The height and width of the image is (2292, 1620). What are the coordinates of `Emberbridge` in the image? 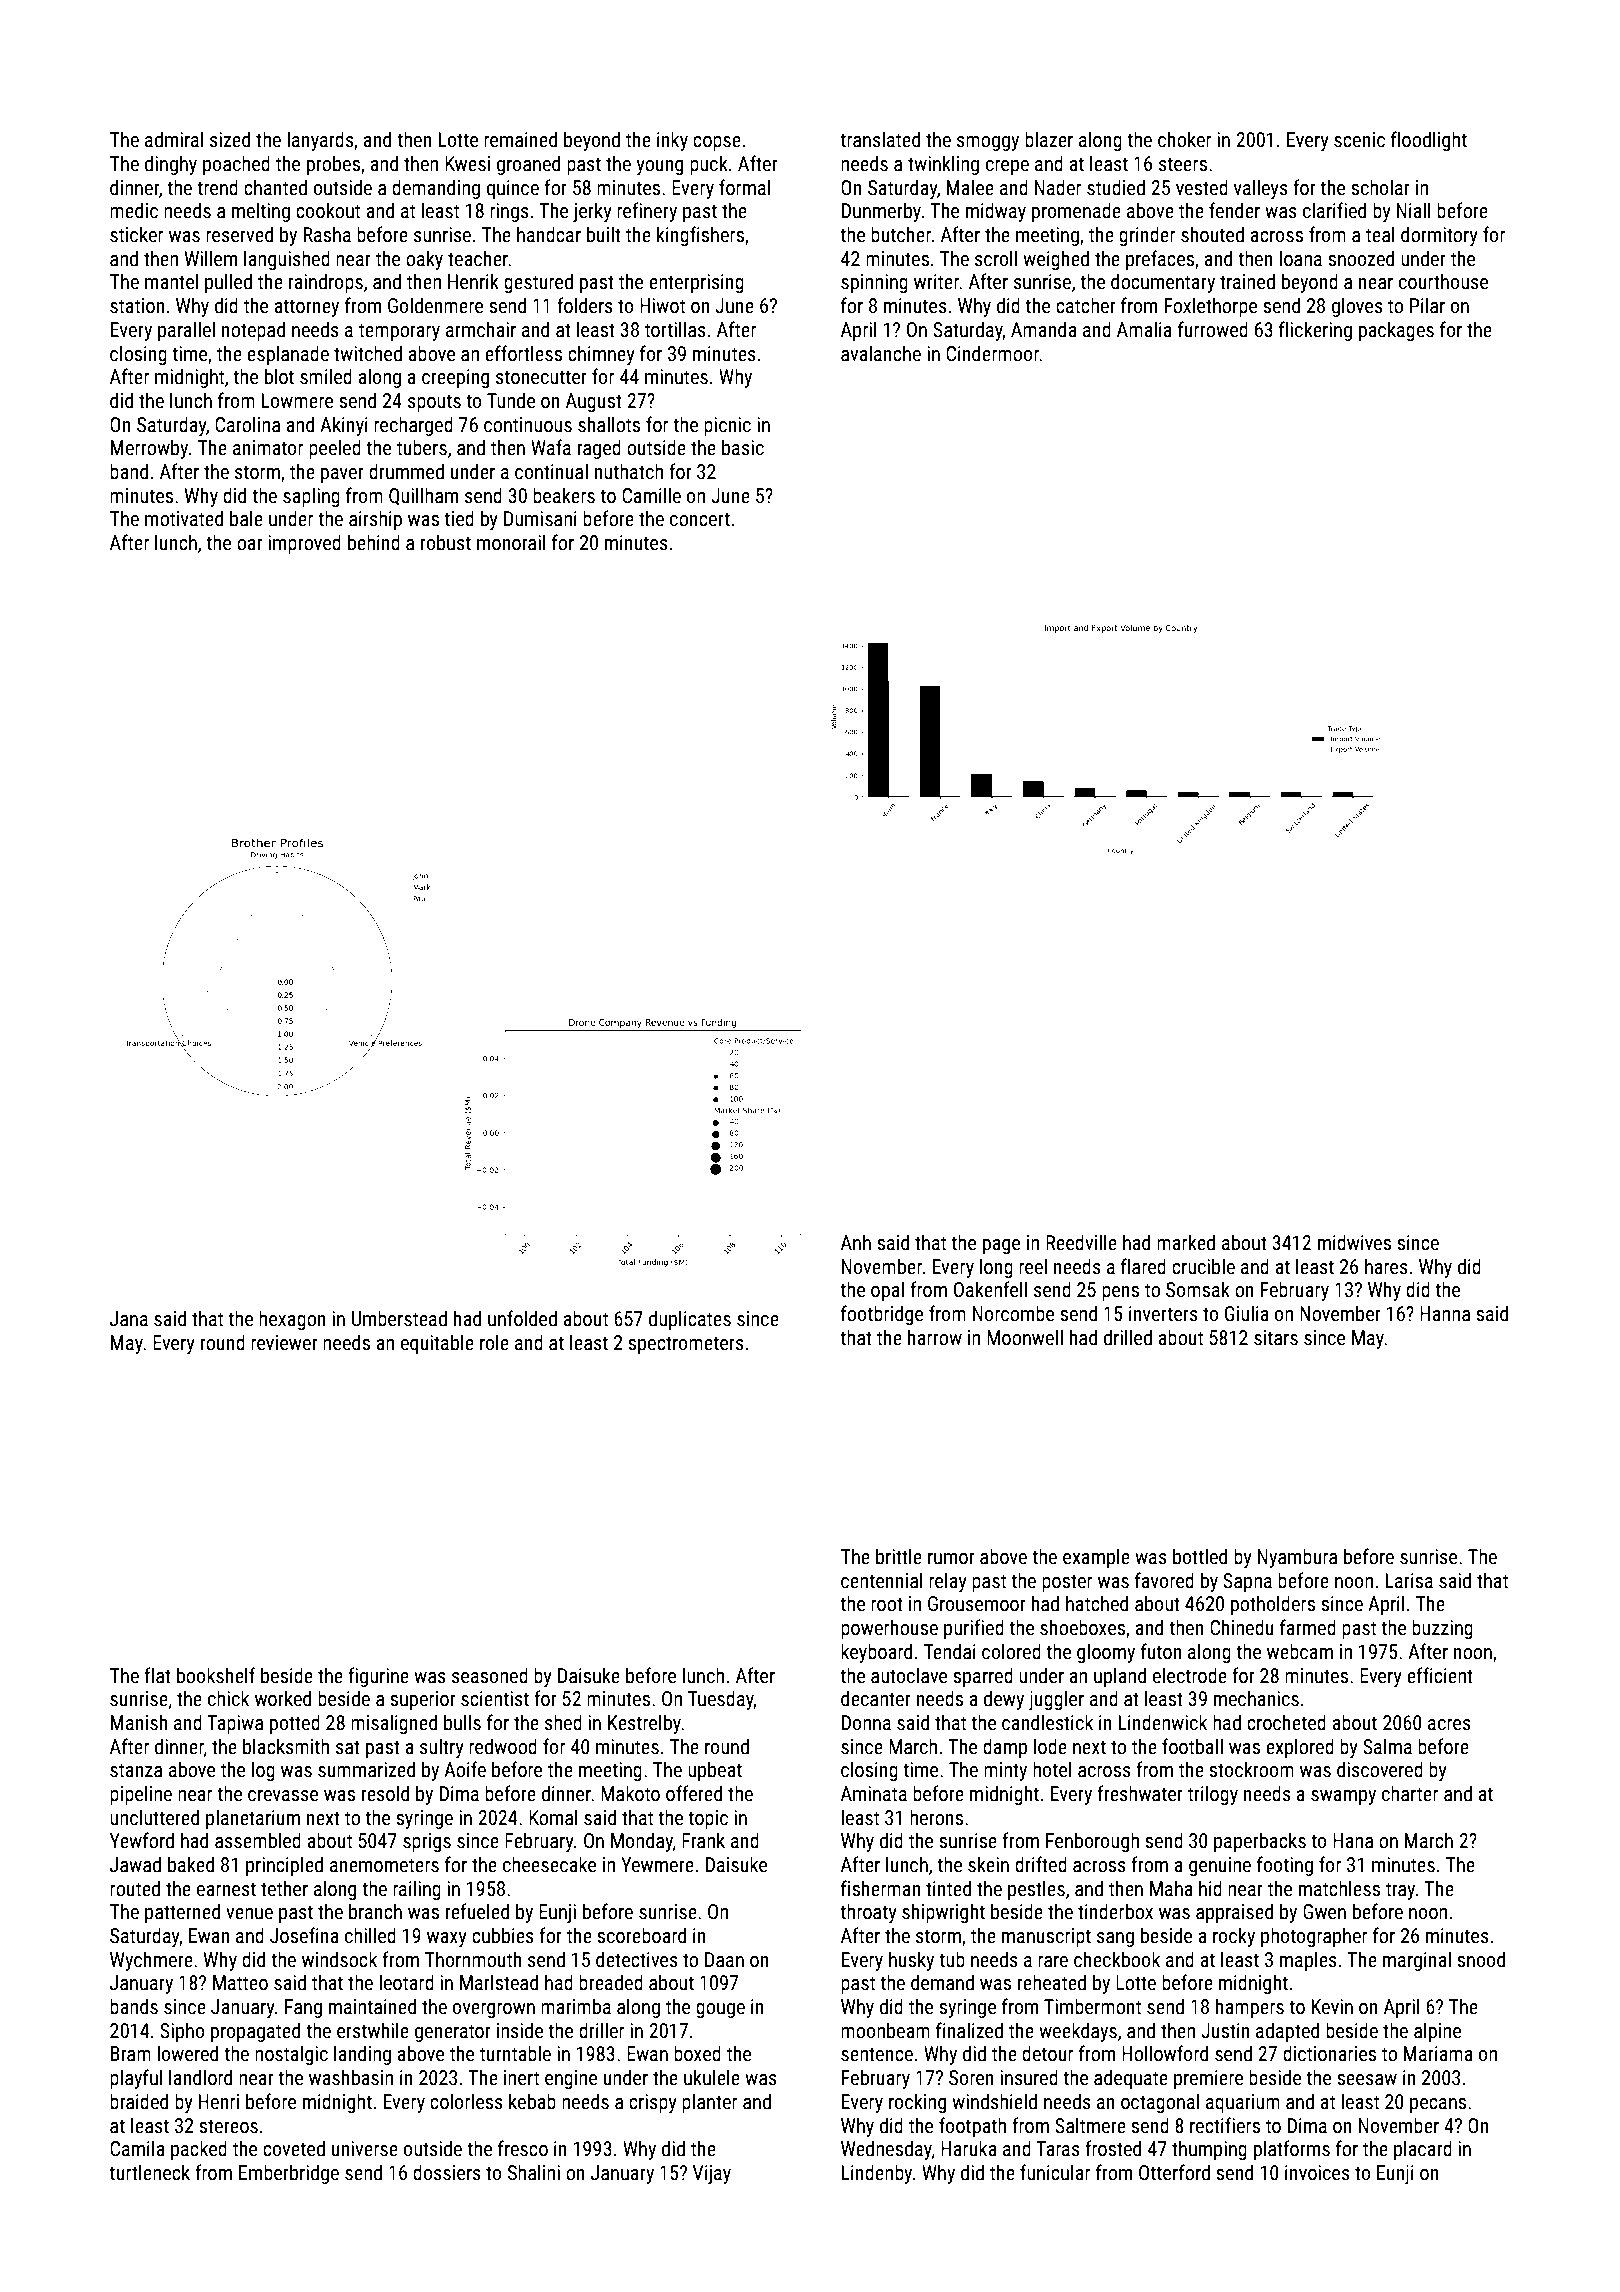 It's located at (289, 2174).
